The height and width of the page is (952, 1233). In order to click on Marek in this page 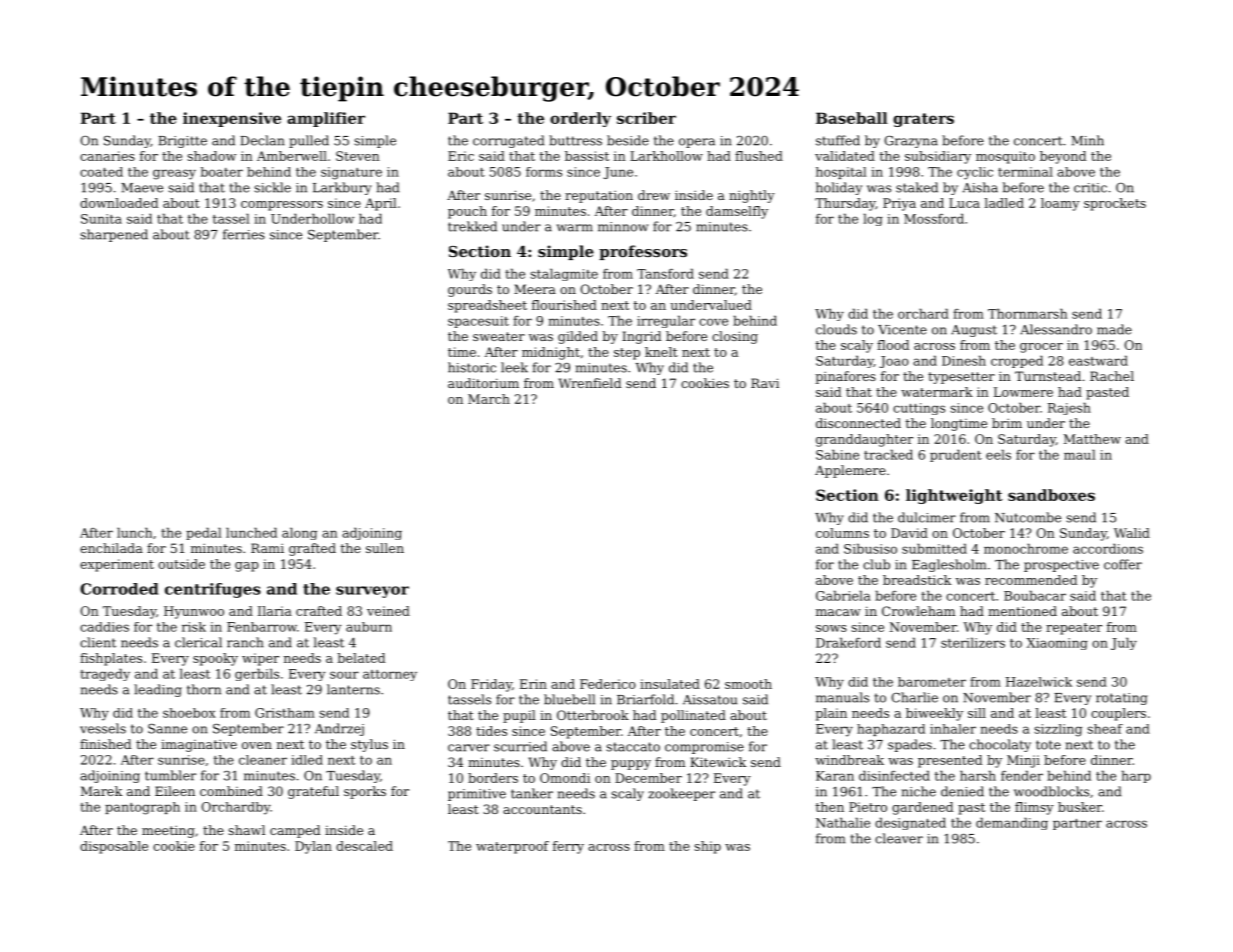, I will do `click(101, 791)`.
